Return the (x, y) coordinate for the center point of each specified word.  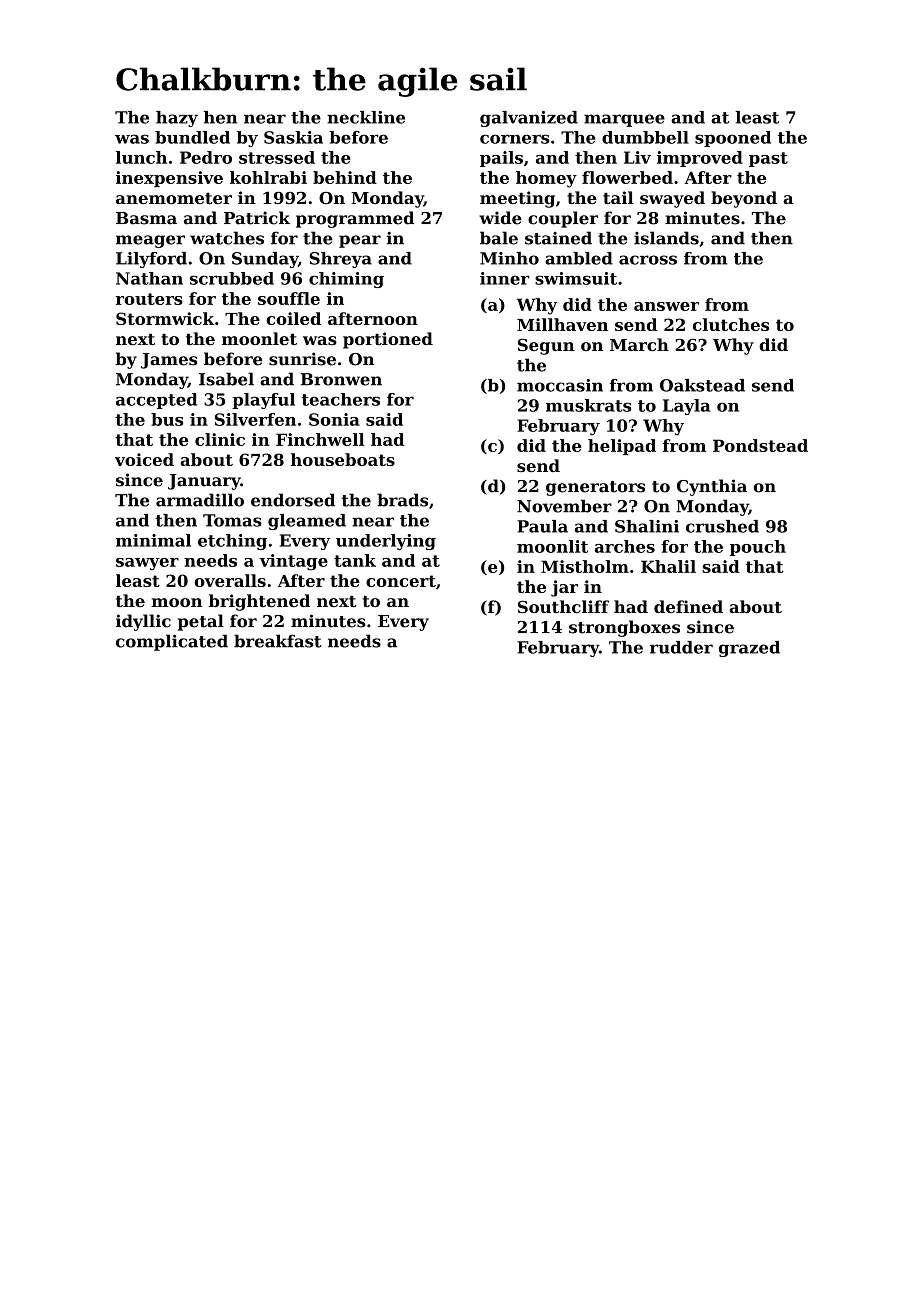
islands (666, 238)
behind (345, 177)
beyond (744, 199)
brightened (259, 602)
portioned (388, 340)
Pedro (206, 157)
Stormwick (165, 318)
